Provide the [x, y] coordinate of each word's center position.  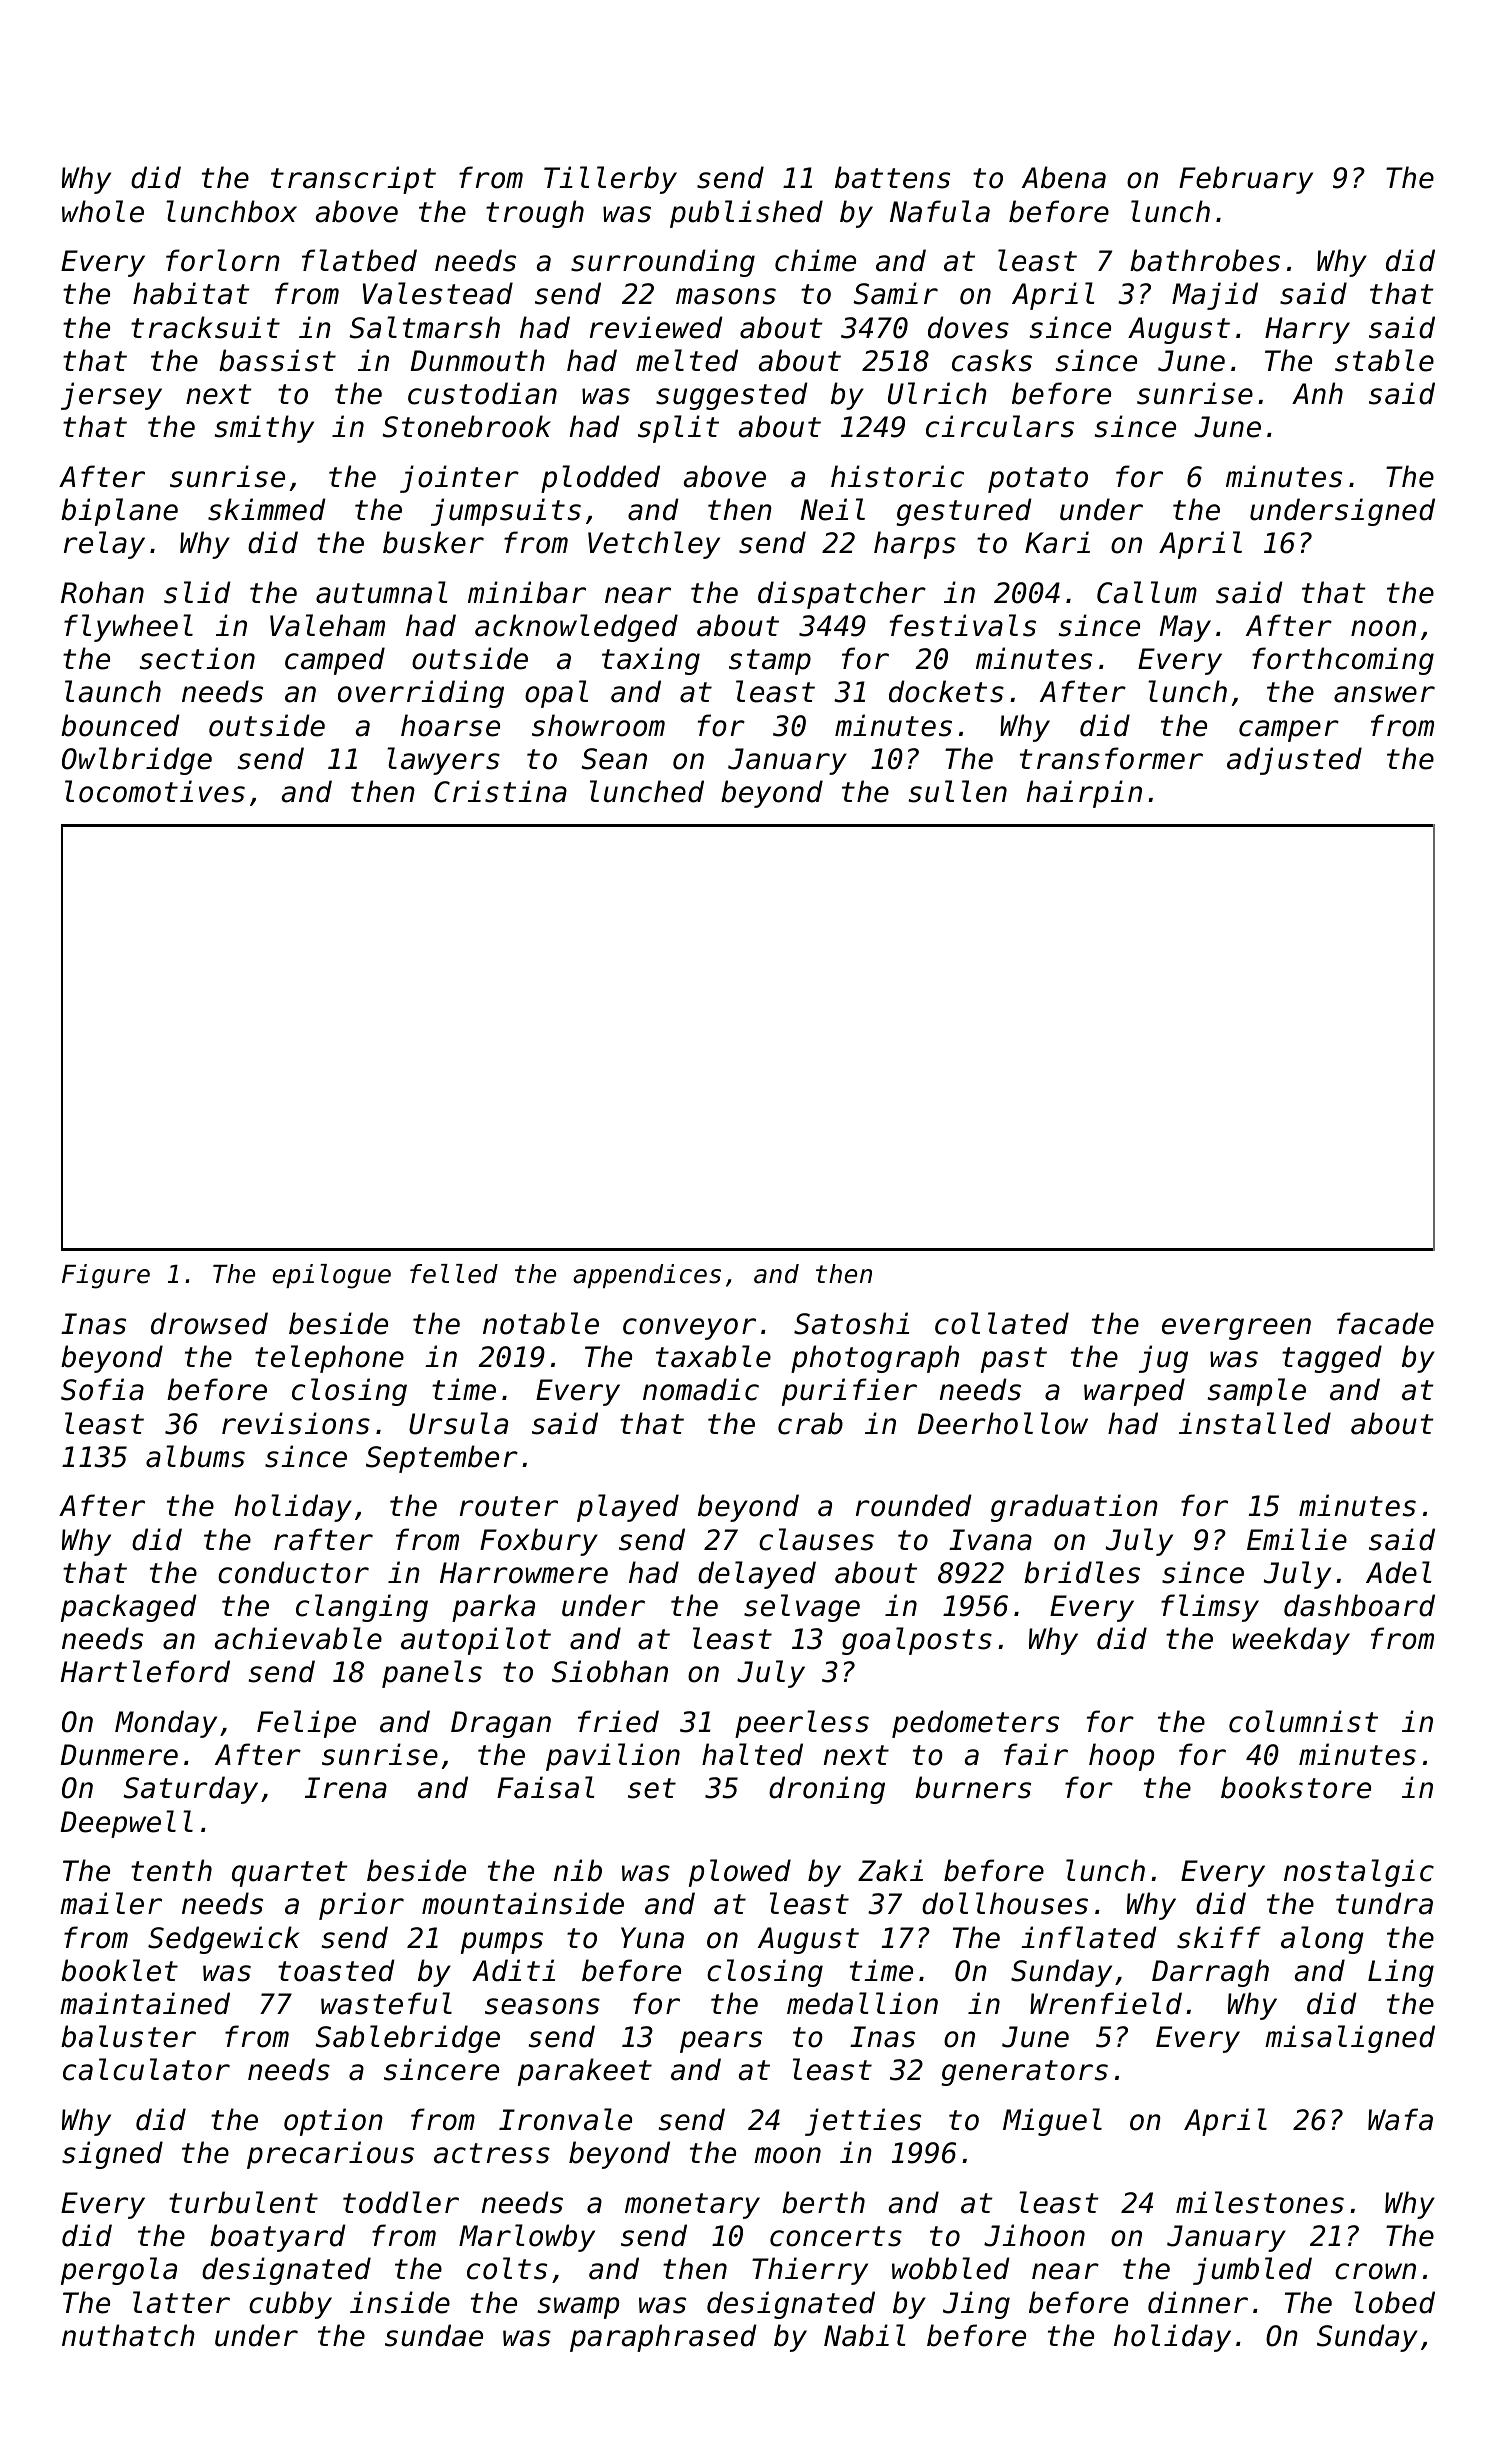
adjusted [1294, 761]
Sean [614, 759]
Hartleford [145, 1671]
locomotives [155, 791]
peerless [802, 1724]
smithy [264, 429]
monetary [692, 2206]
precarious [330, 2155]
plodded [600, 479]
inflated [1089, 1937]
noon [1383, 628]
